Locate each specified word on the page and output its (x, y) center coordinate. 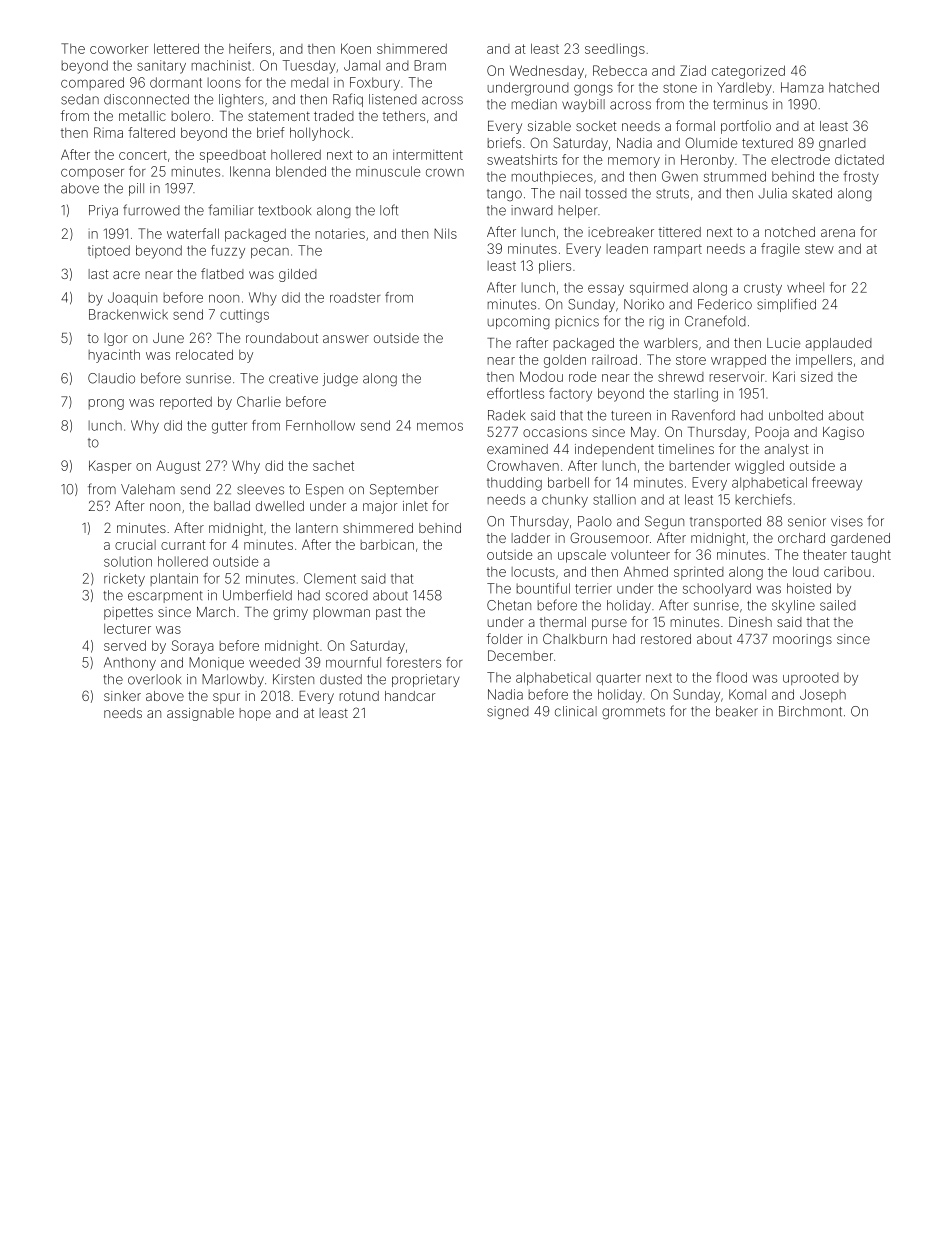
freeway (837, 484)
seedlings (615, 50)
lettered (176, 48)
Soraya (193, 647)
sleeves (260, 489)
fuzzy (228, 252)
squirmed (659, 288)
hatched (854, 87)
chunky (565, 501)
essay (606, 290)
